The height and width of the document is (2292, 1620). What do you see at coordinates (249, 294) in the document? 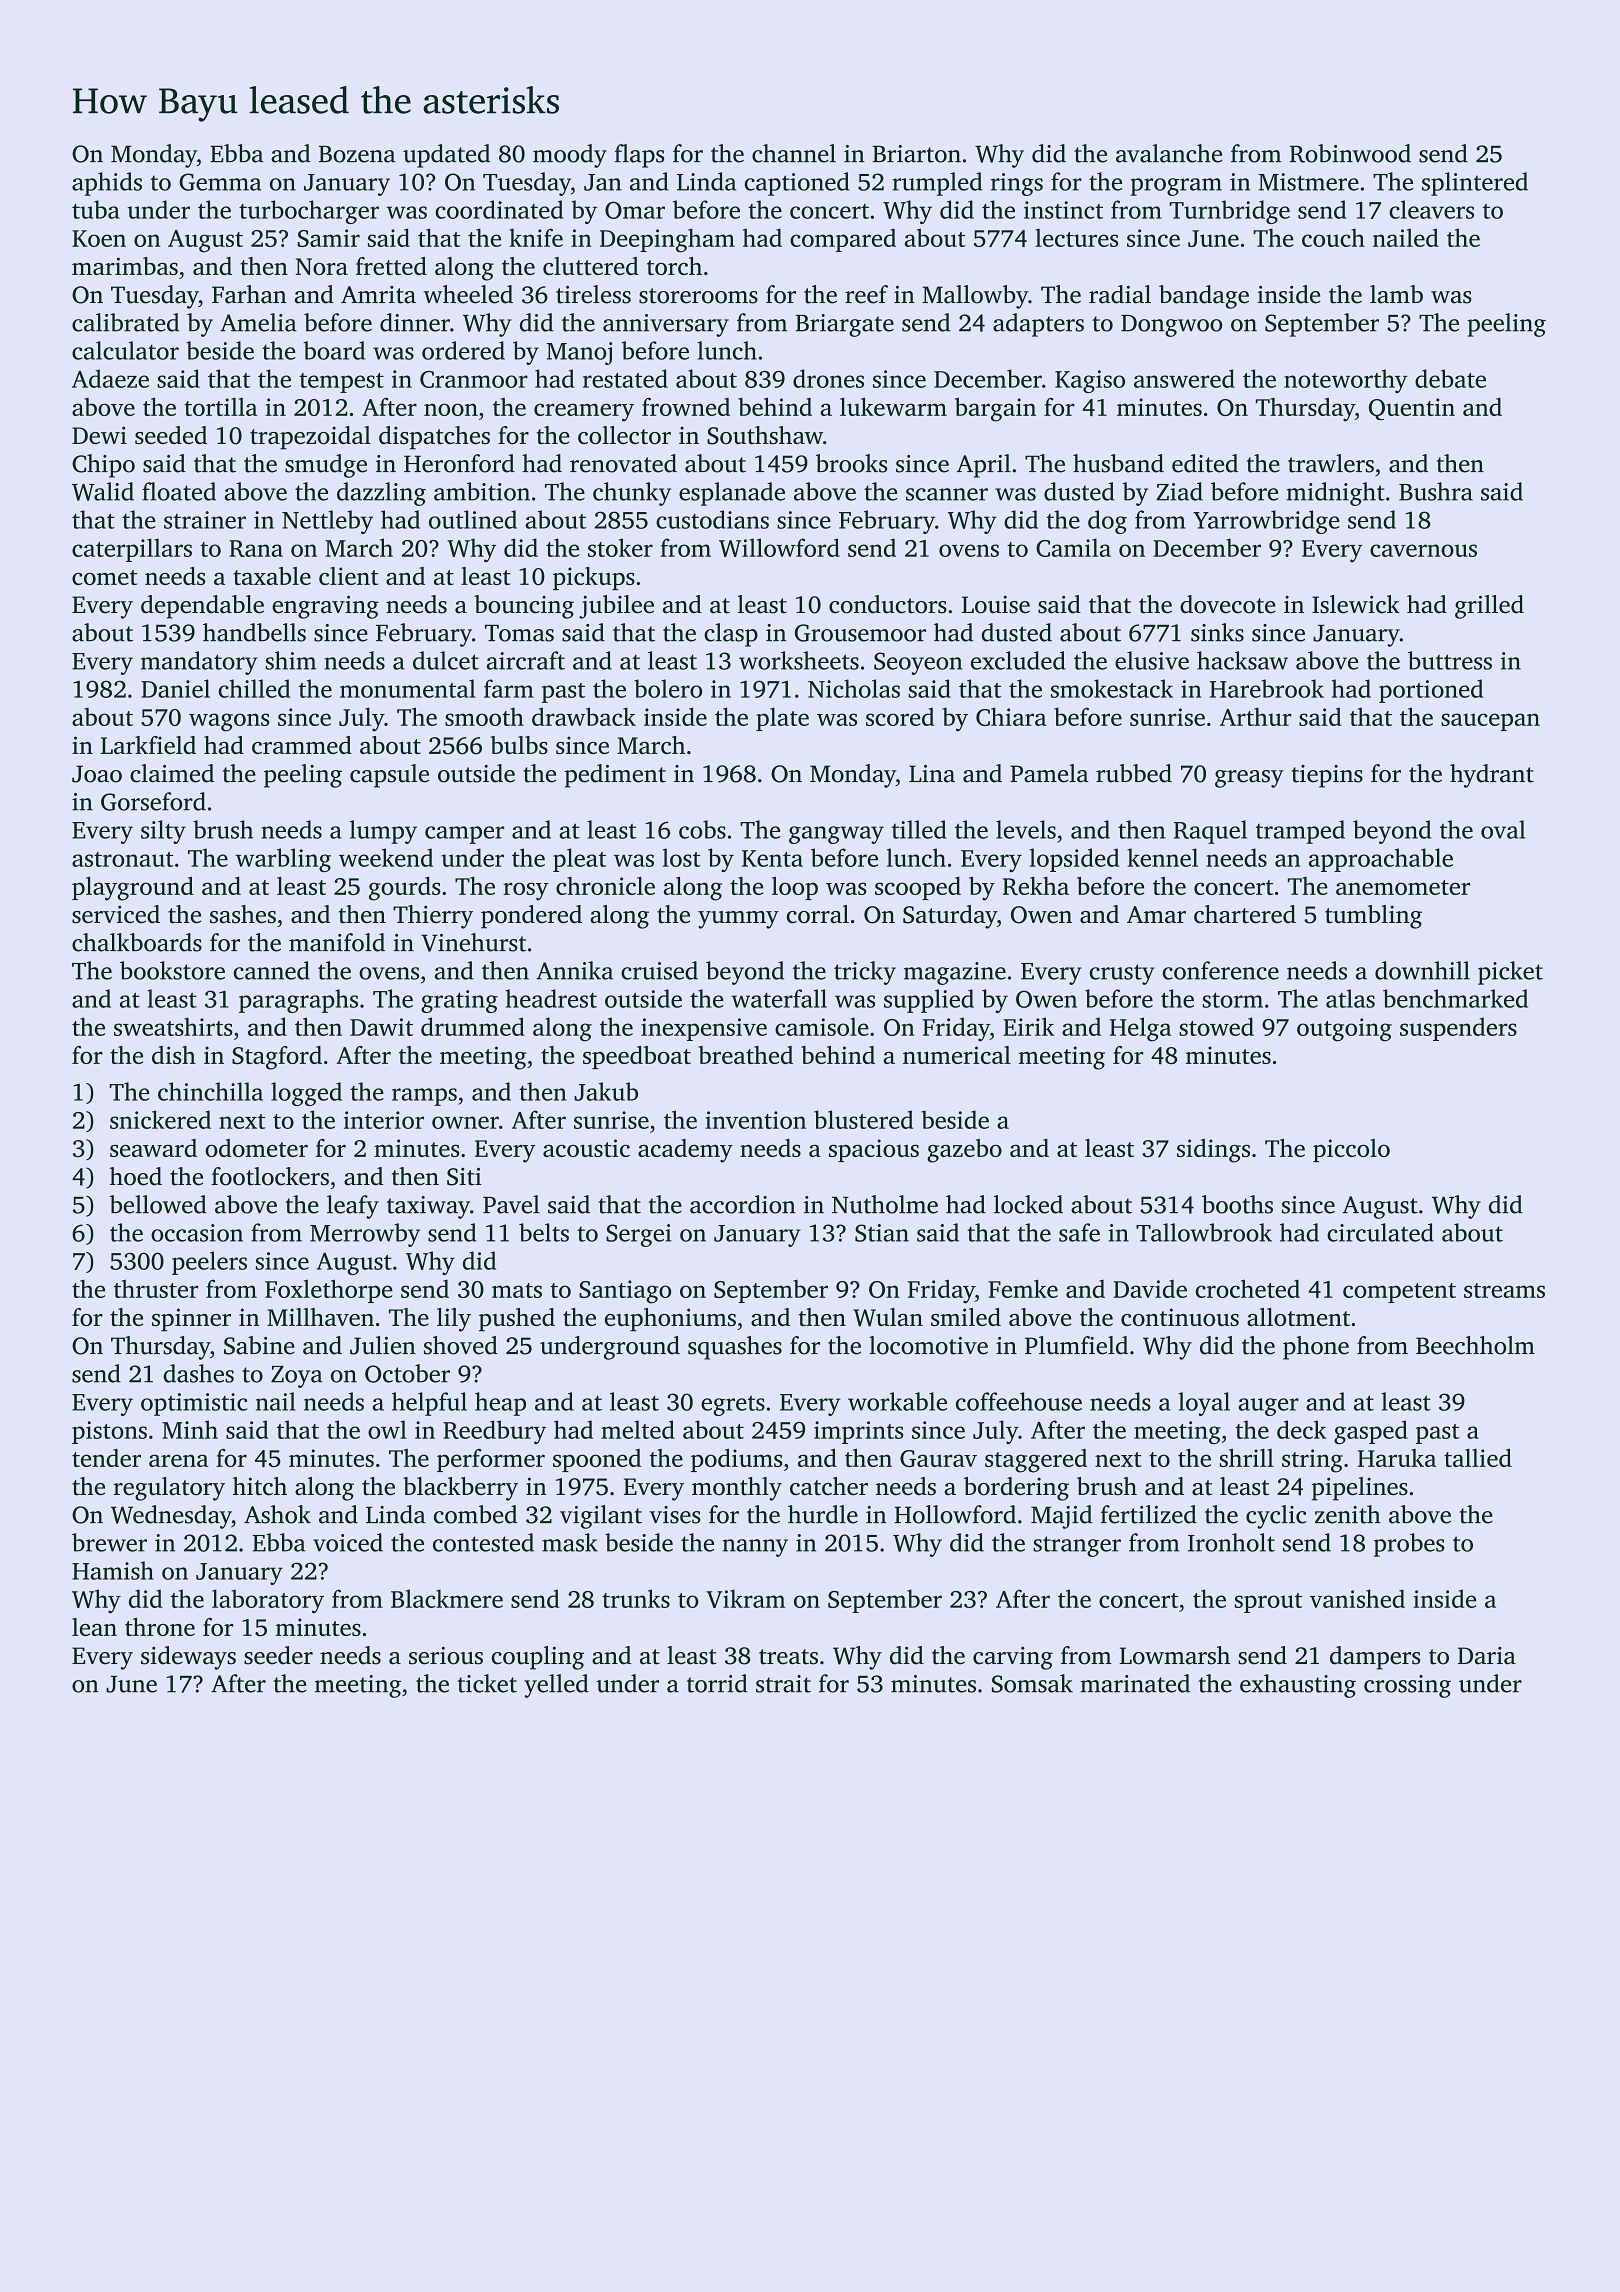
I see `Farhan` at bounding box center [249, 294].
